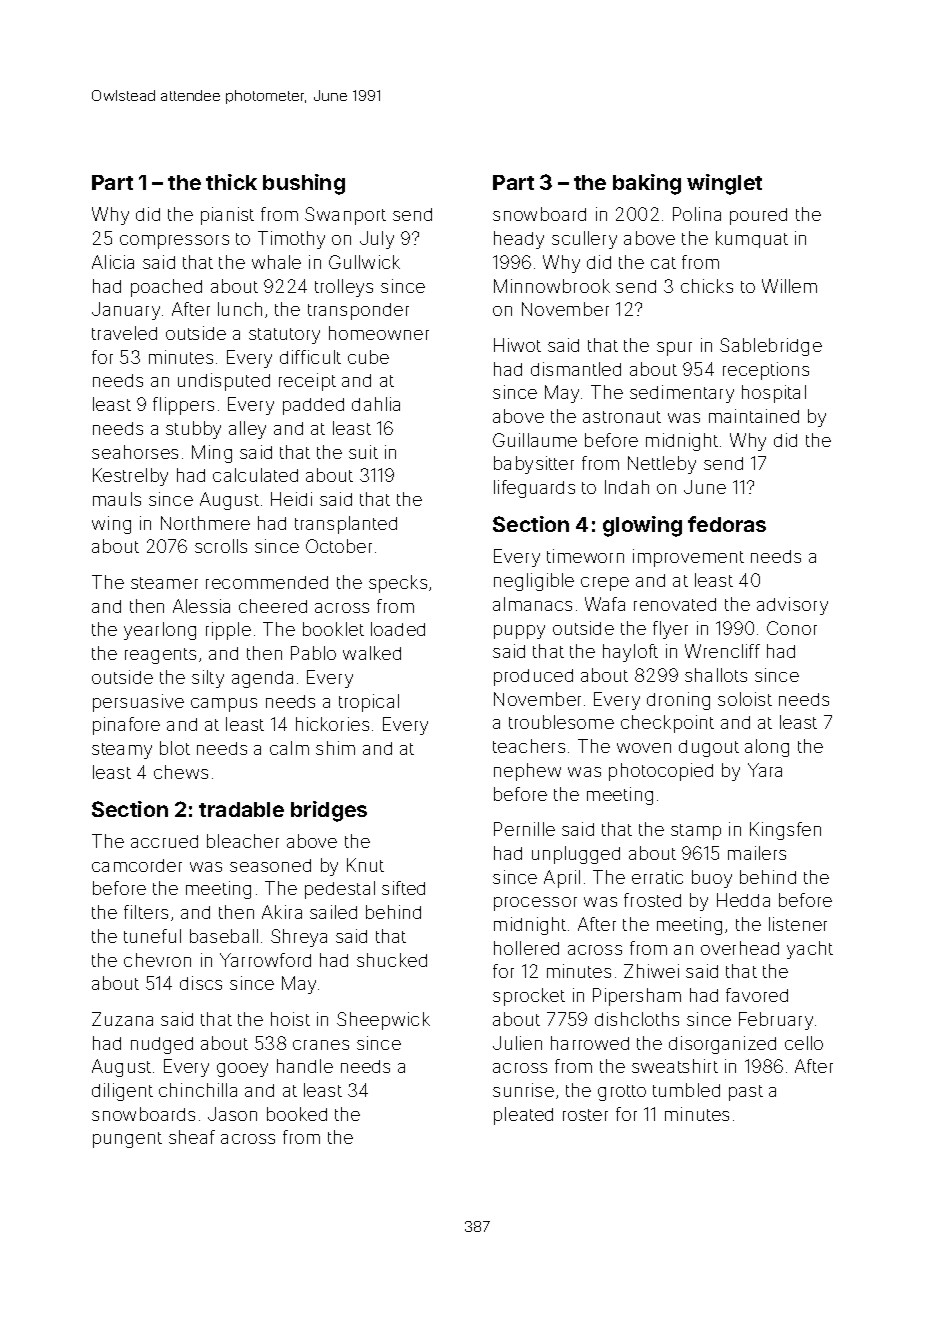  I want to click on produced, so click(533, 677).
